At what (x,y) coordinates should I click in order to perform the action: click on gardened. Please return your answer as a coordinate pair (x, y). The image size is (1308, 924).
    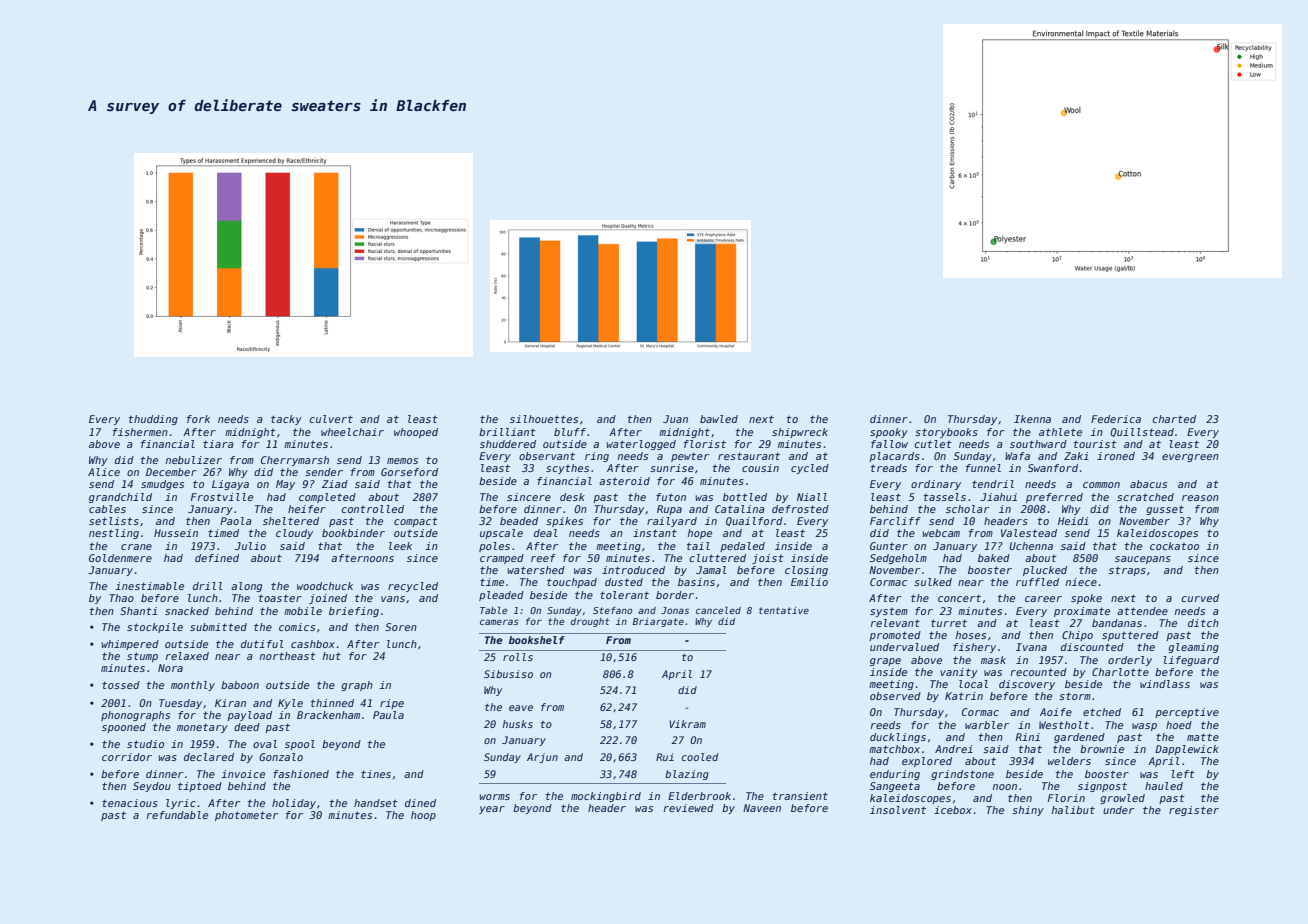
    Looking at the image, I should click on (1079, 738).
